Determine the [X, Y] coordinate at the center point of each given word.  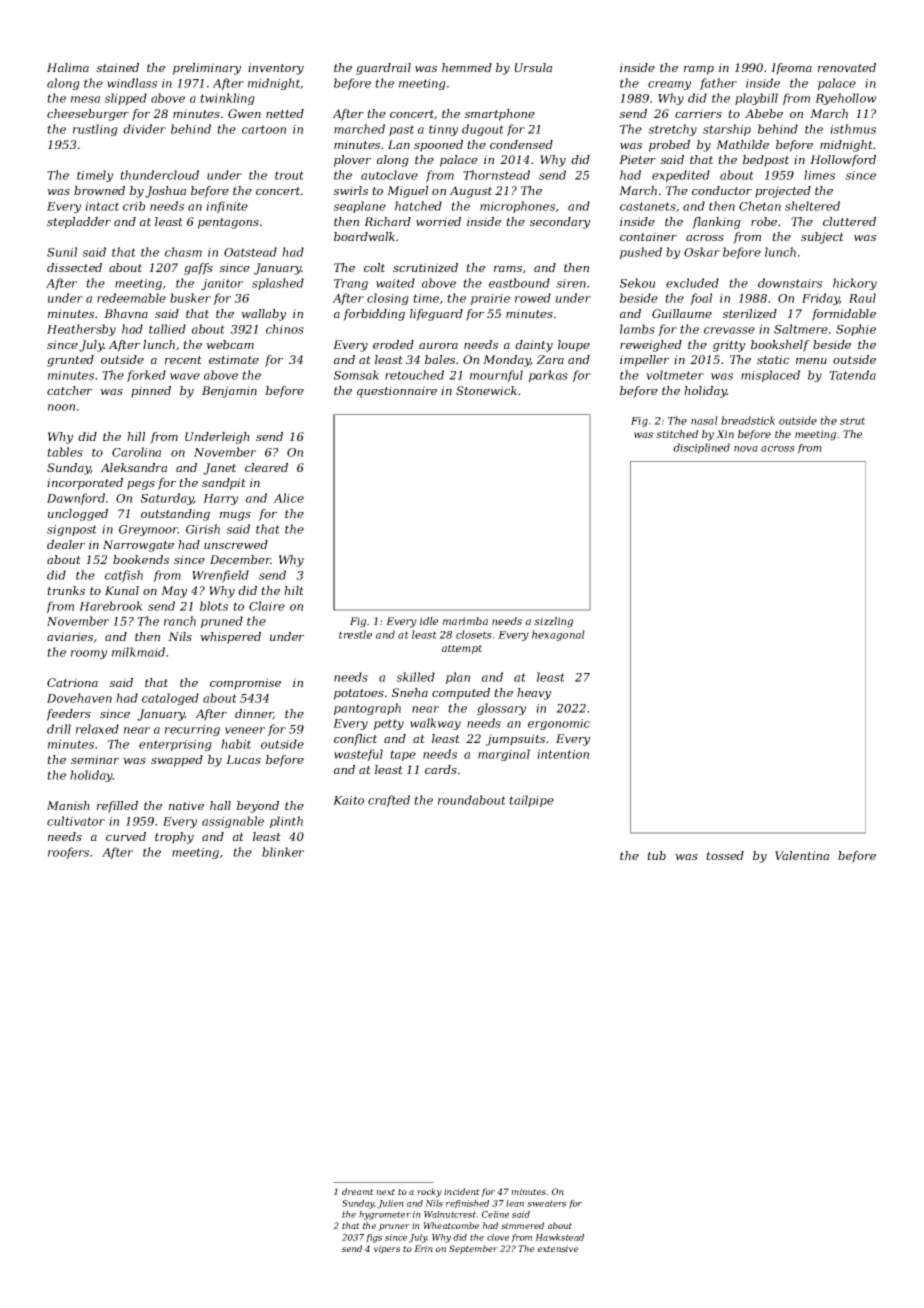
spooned [438, 146]
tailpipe [531, 801]
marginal [504, 755]
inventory [276, 69]
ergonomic [559, 724]
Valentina [802, 855]
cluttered [849, 221]
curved [126, 836]
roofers [68, 853]
